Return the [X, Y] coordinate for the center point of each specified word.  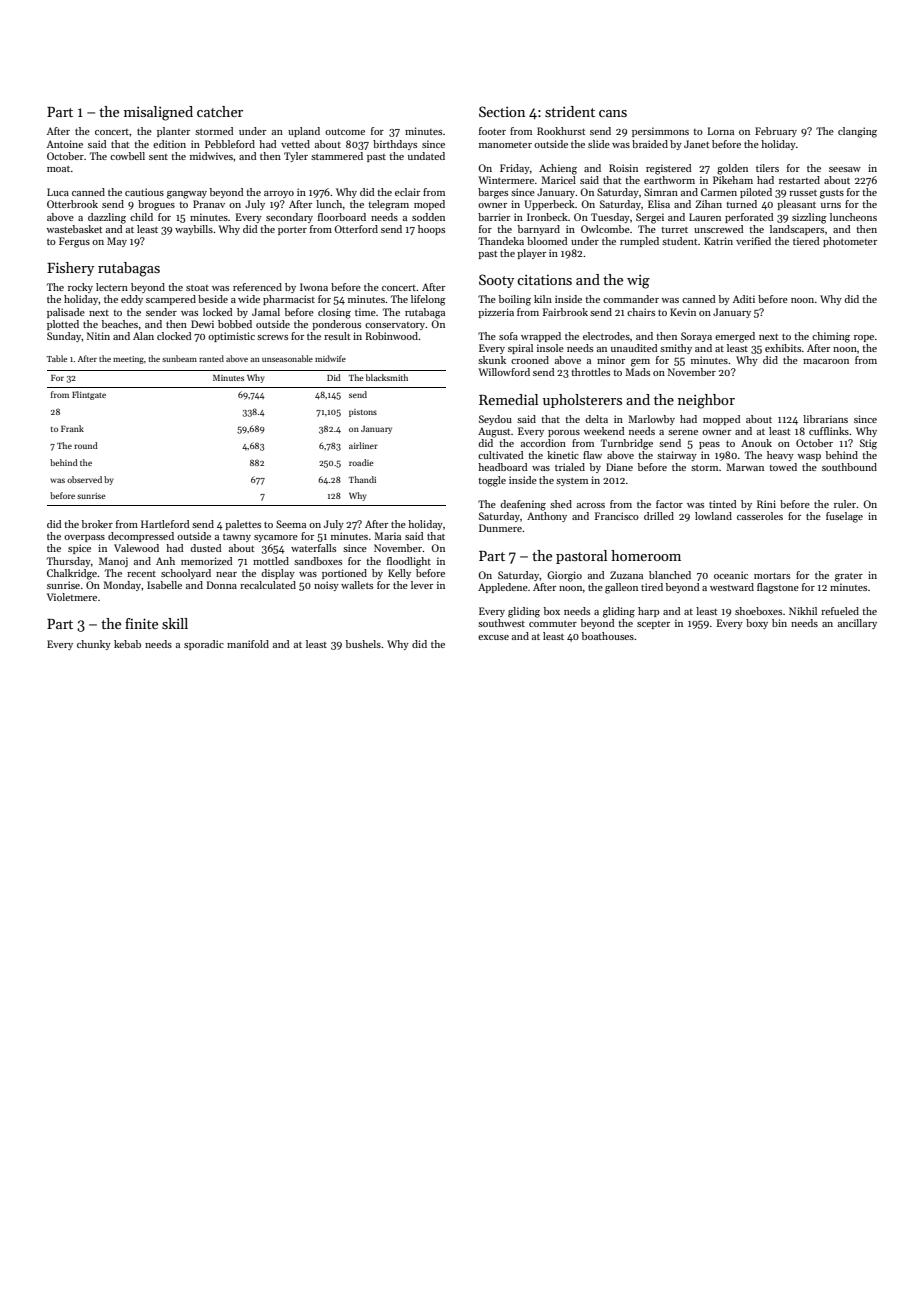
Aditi [744, 299]
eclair [407, 192]
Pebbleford [230, 144]
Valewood [136, 548]
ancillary [857, 624]
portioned [344, 574]
